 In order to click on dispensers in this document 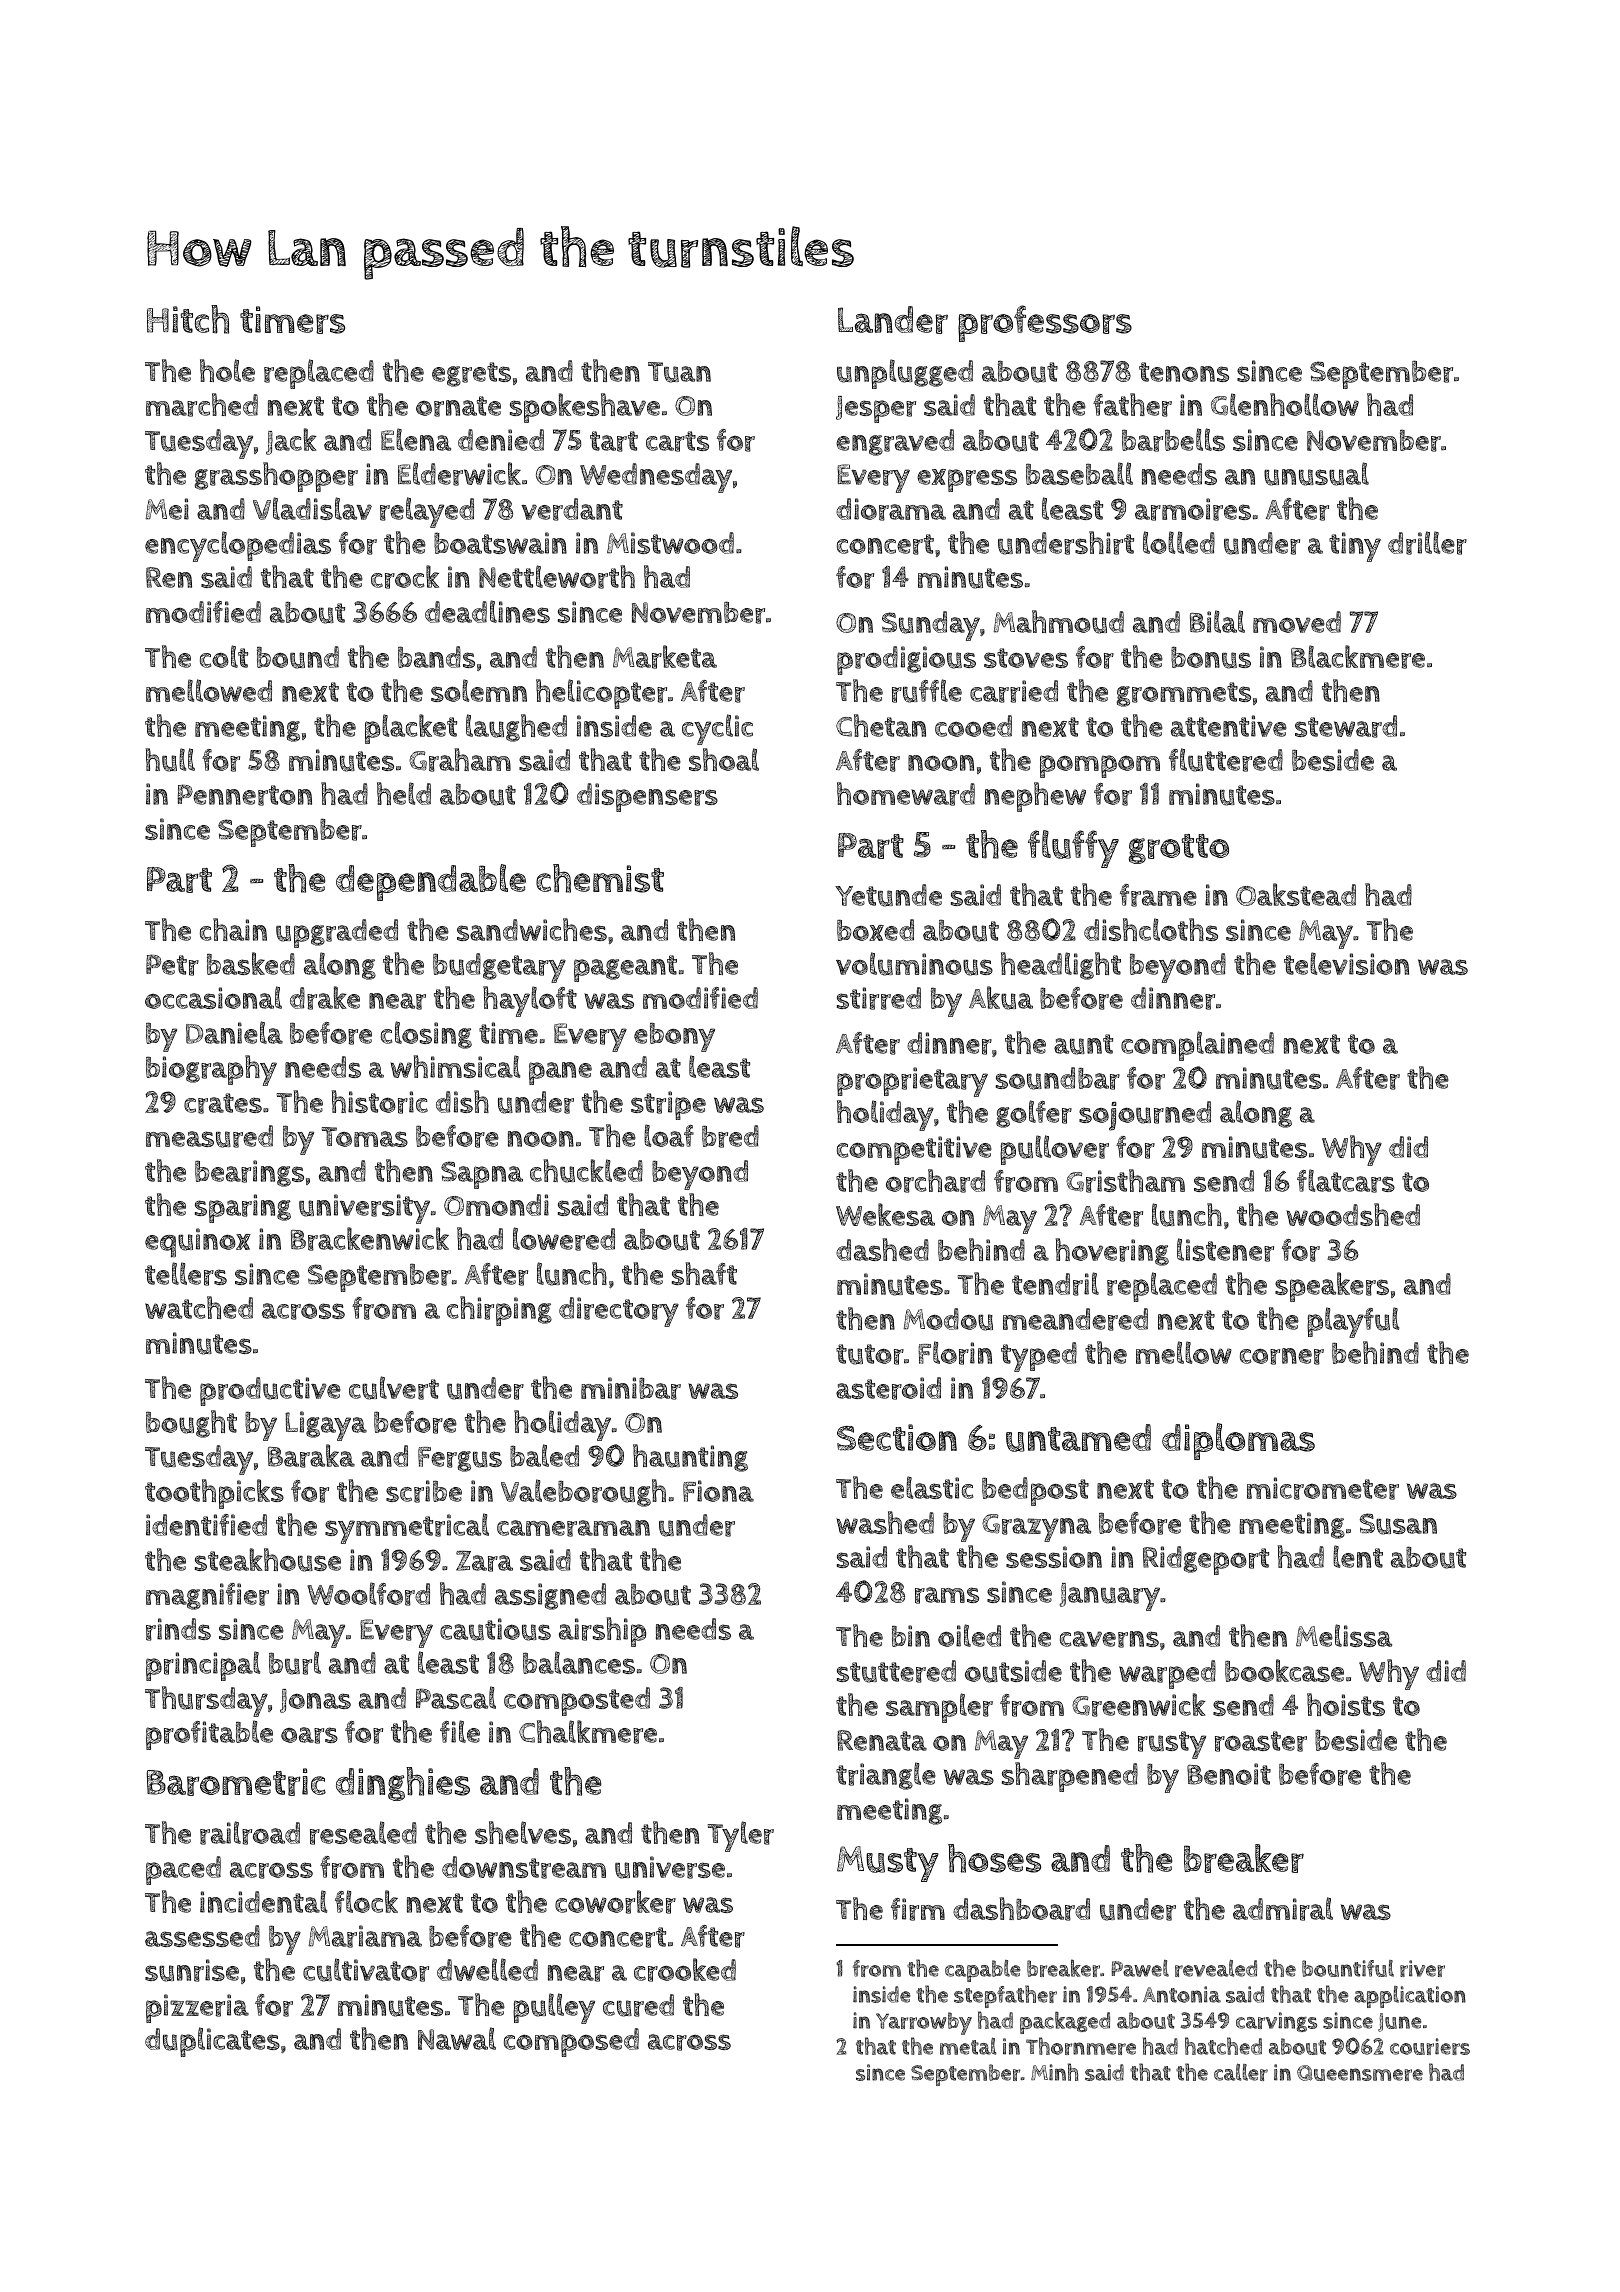, I will do `click(647, 797)`.
